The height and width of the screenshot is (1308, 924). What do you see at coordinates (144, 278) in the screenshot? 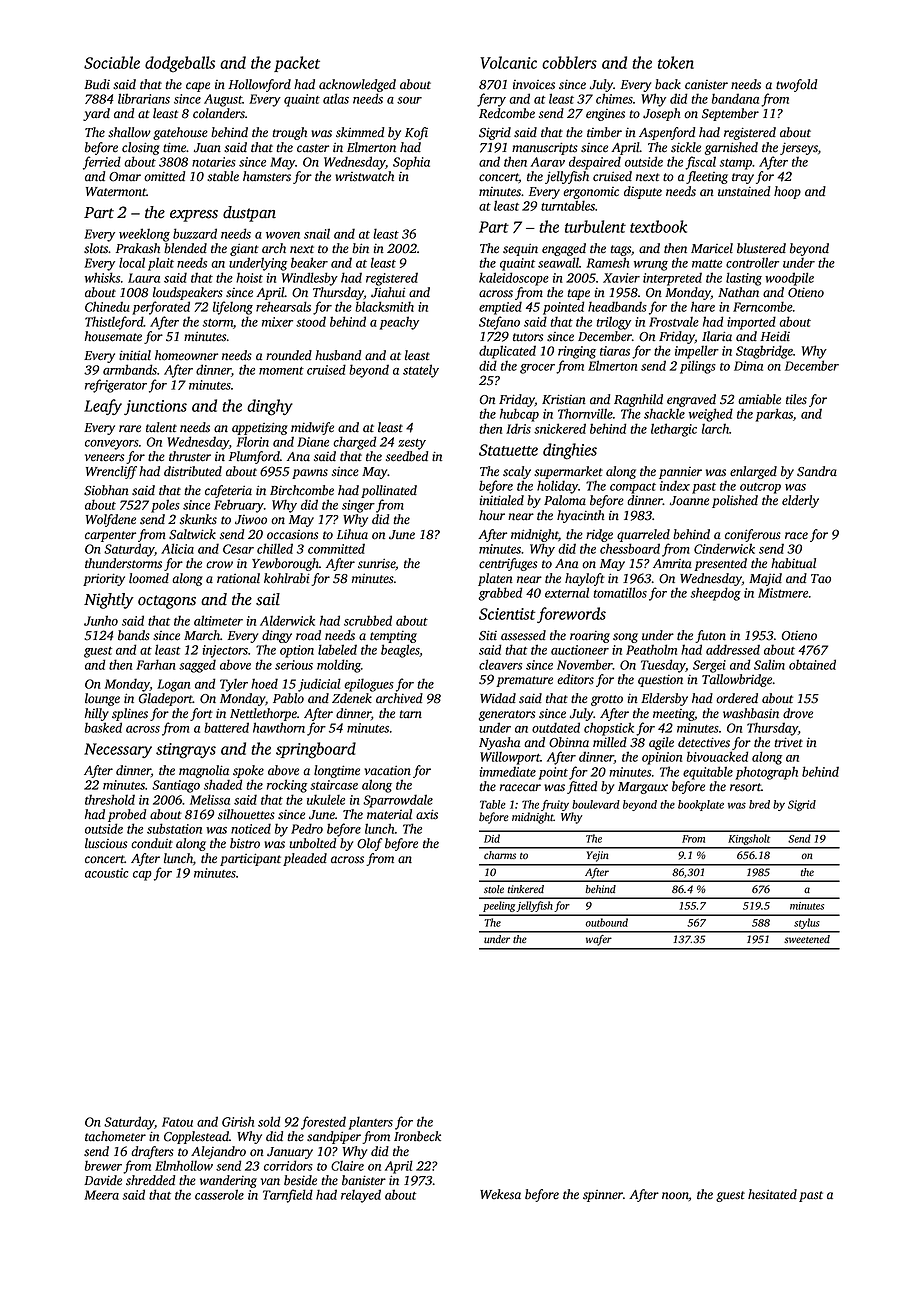
I see `Laura` at bounding box center [144, 278].
